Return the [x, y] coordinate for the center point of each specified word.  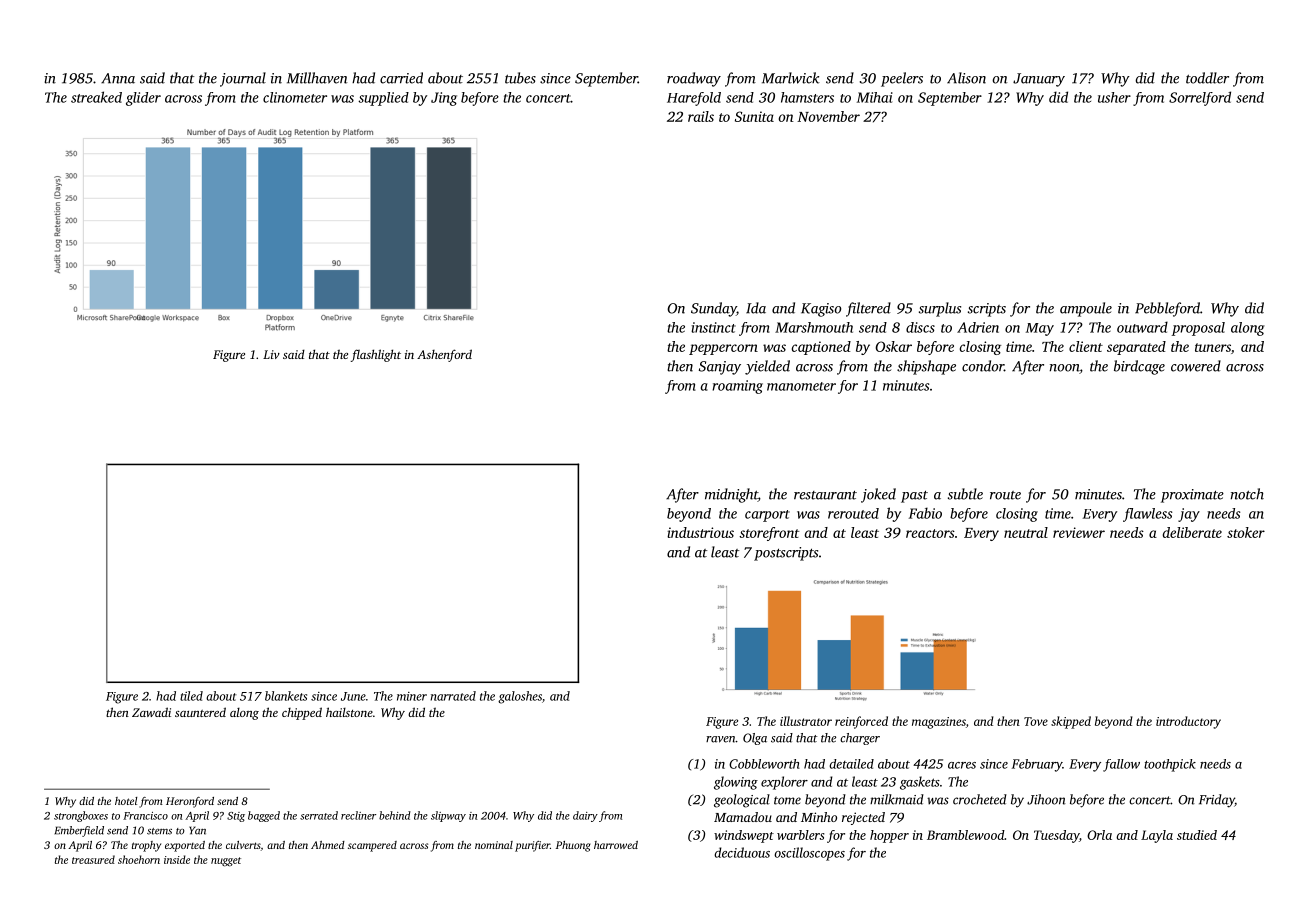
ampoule [1086, 309]
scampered [372, 846]
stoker [1246, 532]
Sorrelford [1200, 98]
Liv [271, 354]
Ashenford [444, 355]
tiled [191, 696]
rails [701, 116]
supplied [383, 99]
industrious [700, 532]
